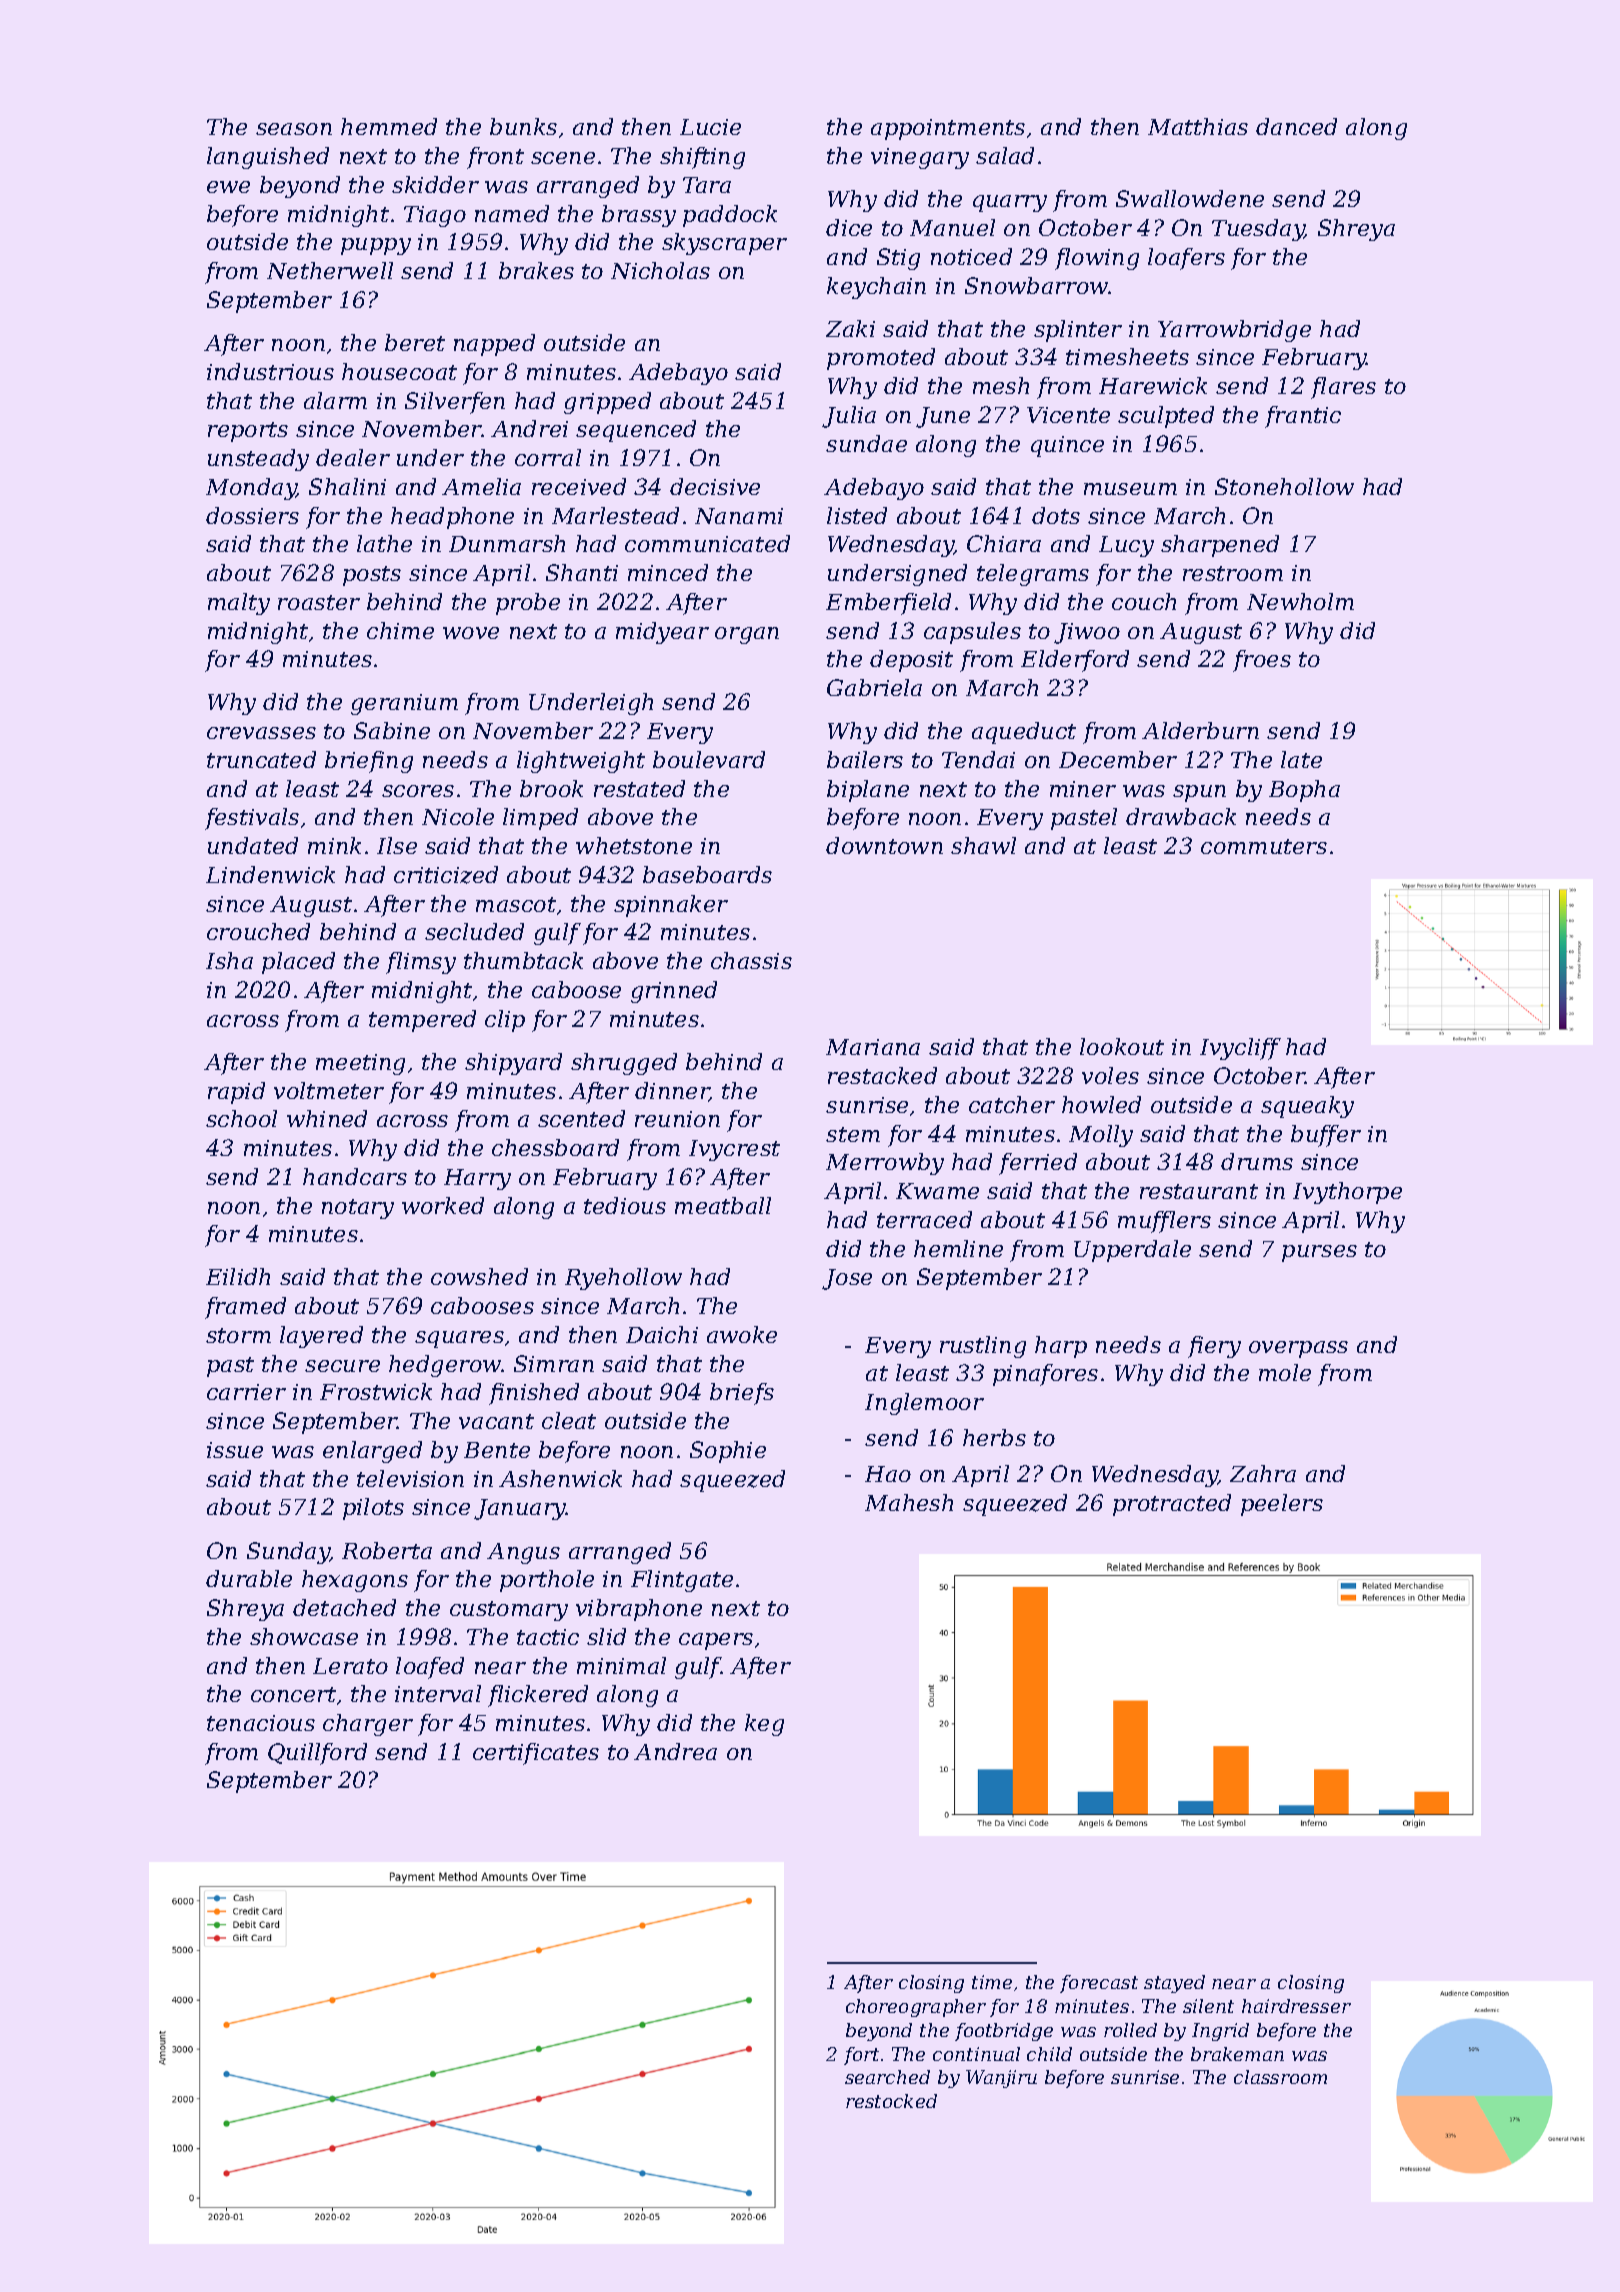  What do you see at coordinates (294, 129) in the image?
I see `season` at bounding box center [294, 129].
